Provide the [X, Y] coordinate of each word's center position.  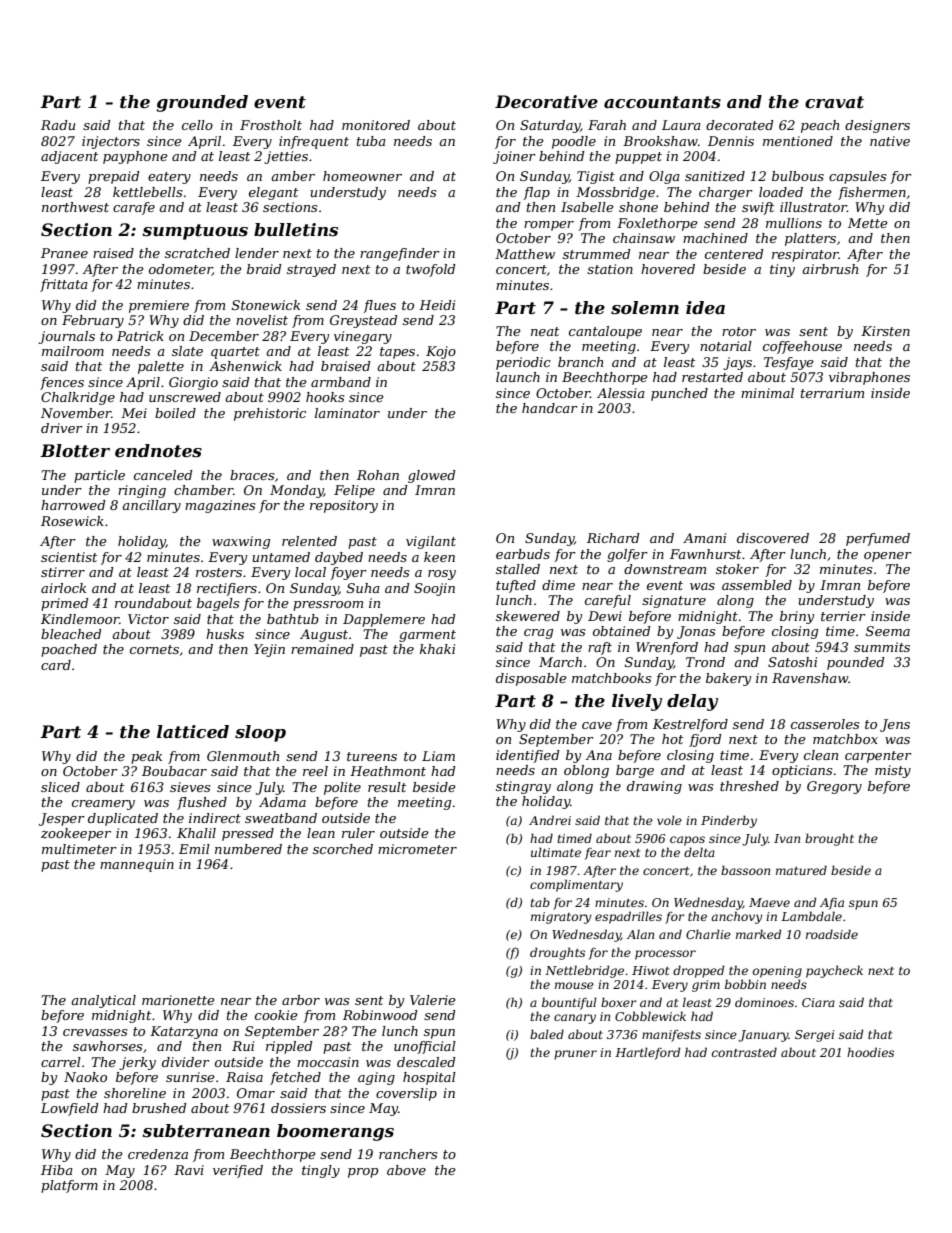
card [56, 665]
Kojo [441, 352]
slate [187, 351]
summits [882, 647]
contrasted [744, 1052]
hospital [429, 1078]
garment [427, 636]
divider [186, 1062]
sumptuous [195, 232]
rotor [739, 331]
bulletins [296, 229]
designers [877, 126]
